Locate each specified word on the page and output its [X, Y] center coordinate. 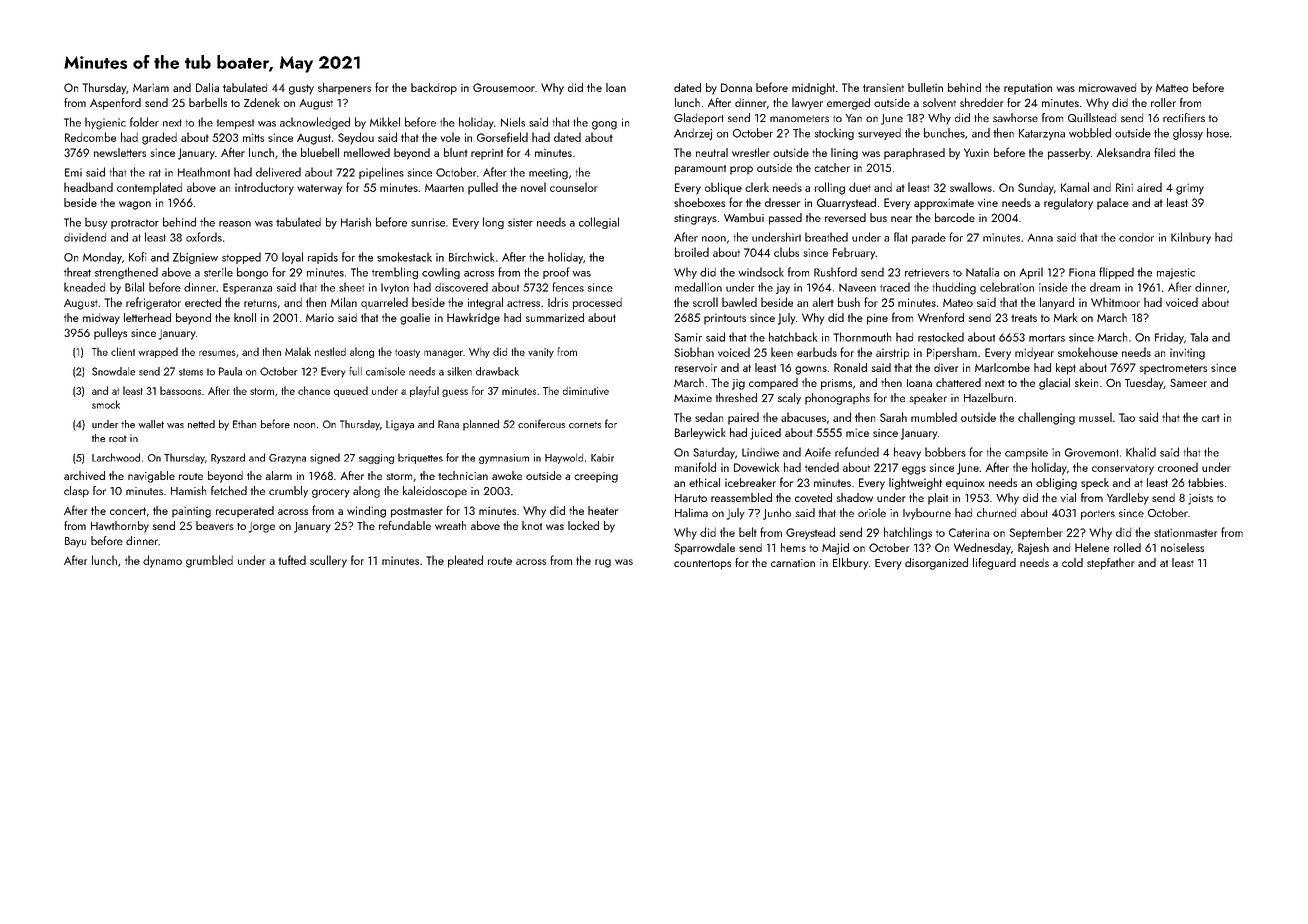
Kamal [1075, 187]
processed [597, 304]
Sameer [1188, 382]
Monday [102, 258]
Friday [1169, 338]
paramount [700, 170]
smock [106, 404]
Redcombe [90, 137]
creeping [596, 477]
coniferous [541, 423]
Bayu [75, 542]
